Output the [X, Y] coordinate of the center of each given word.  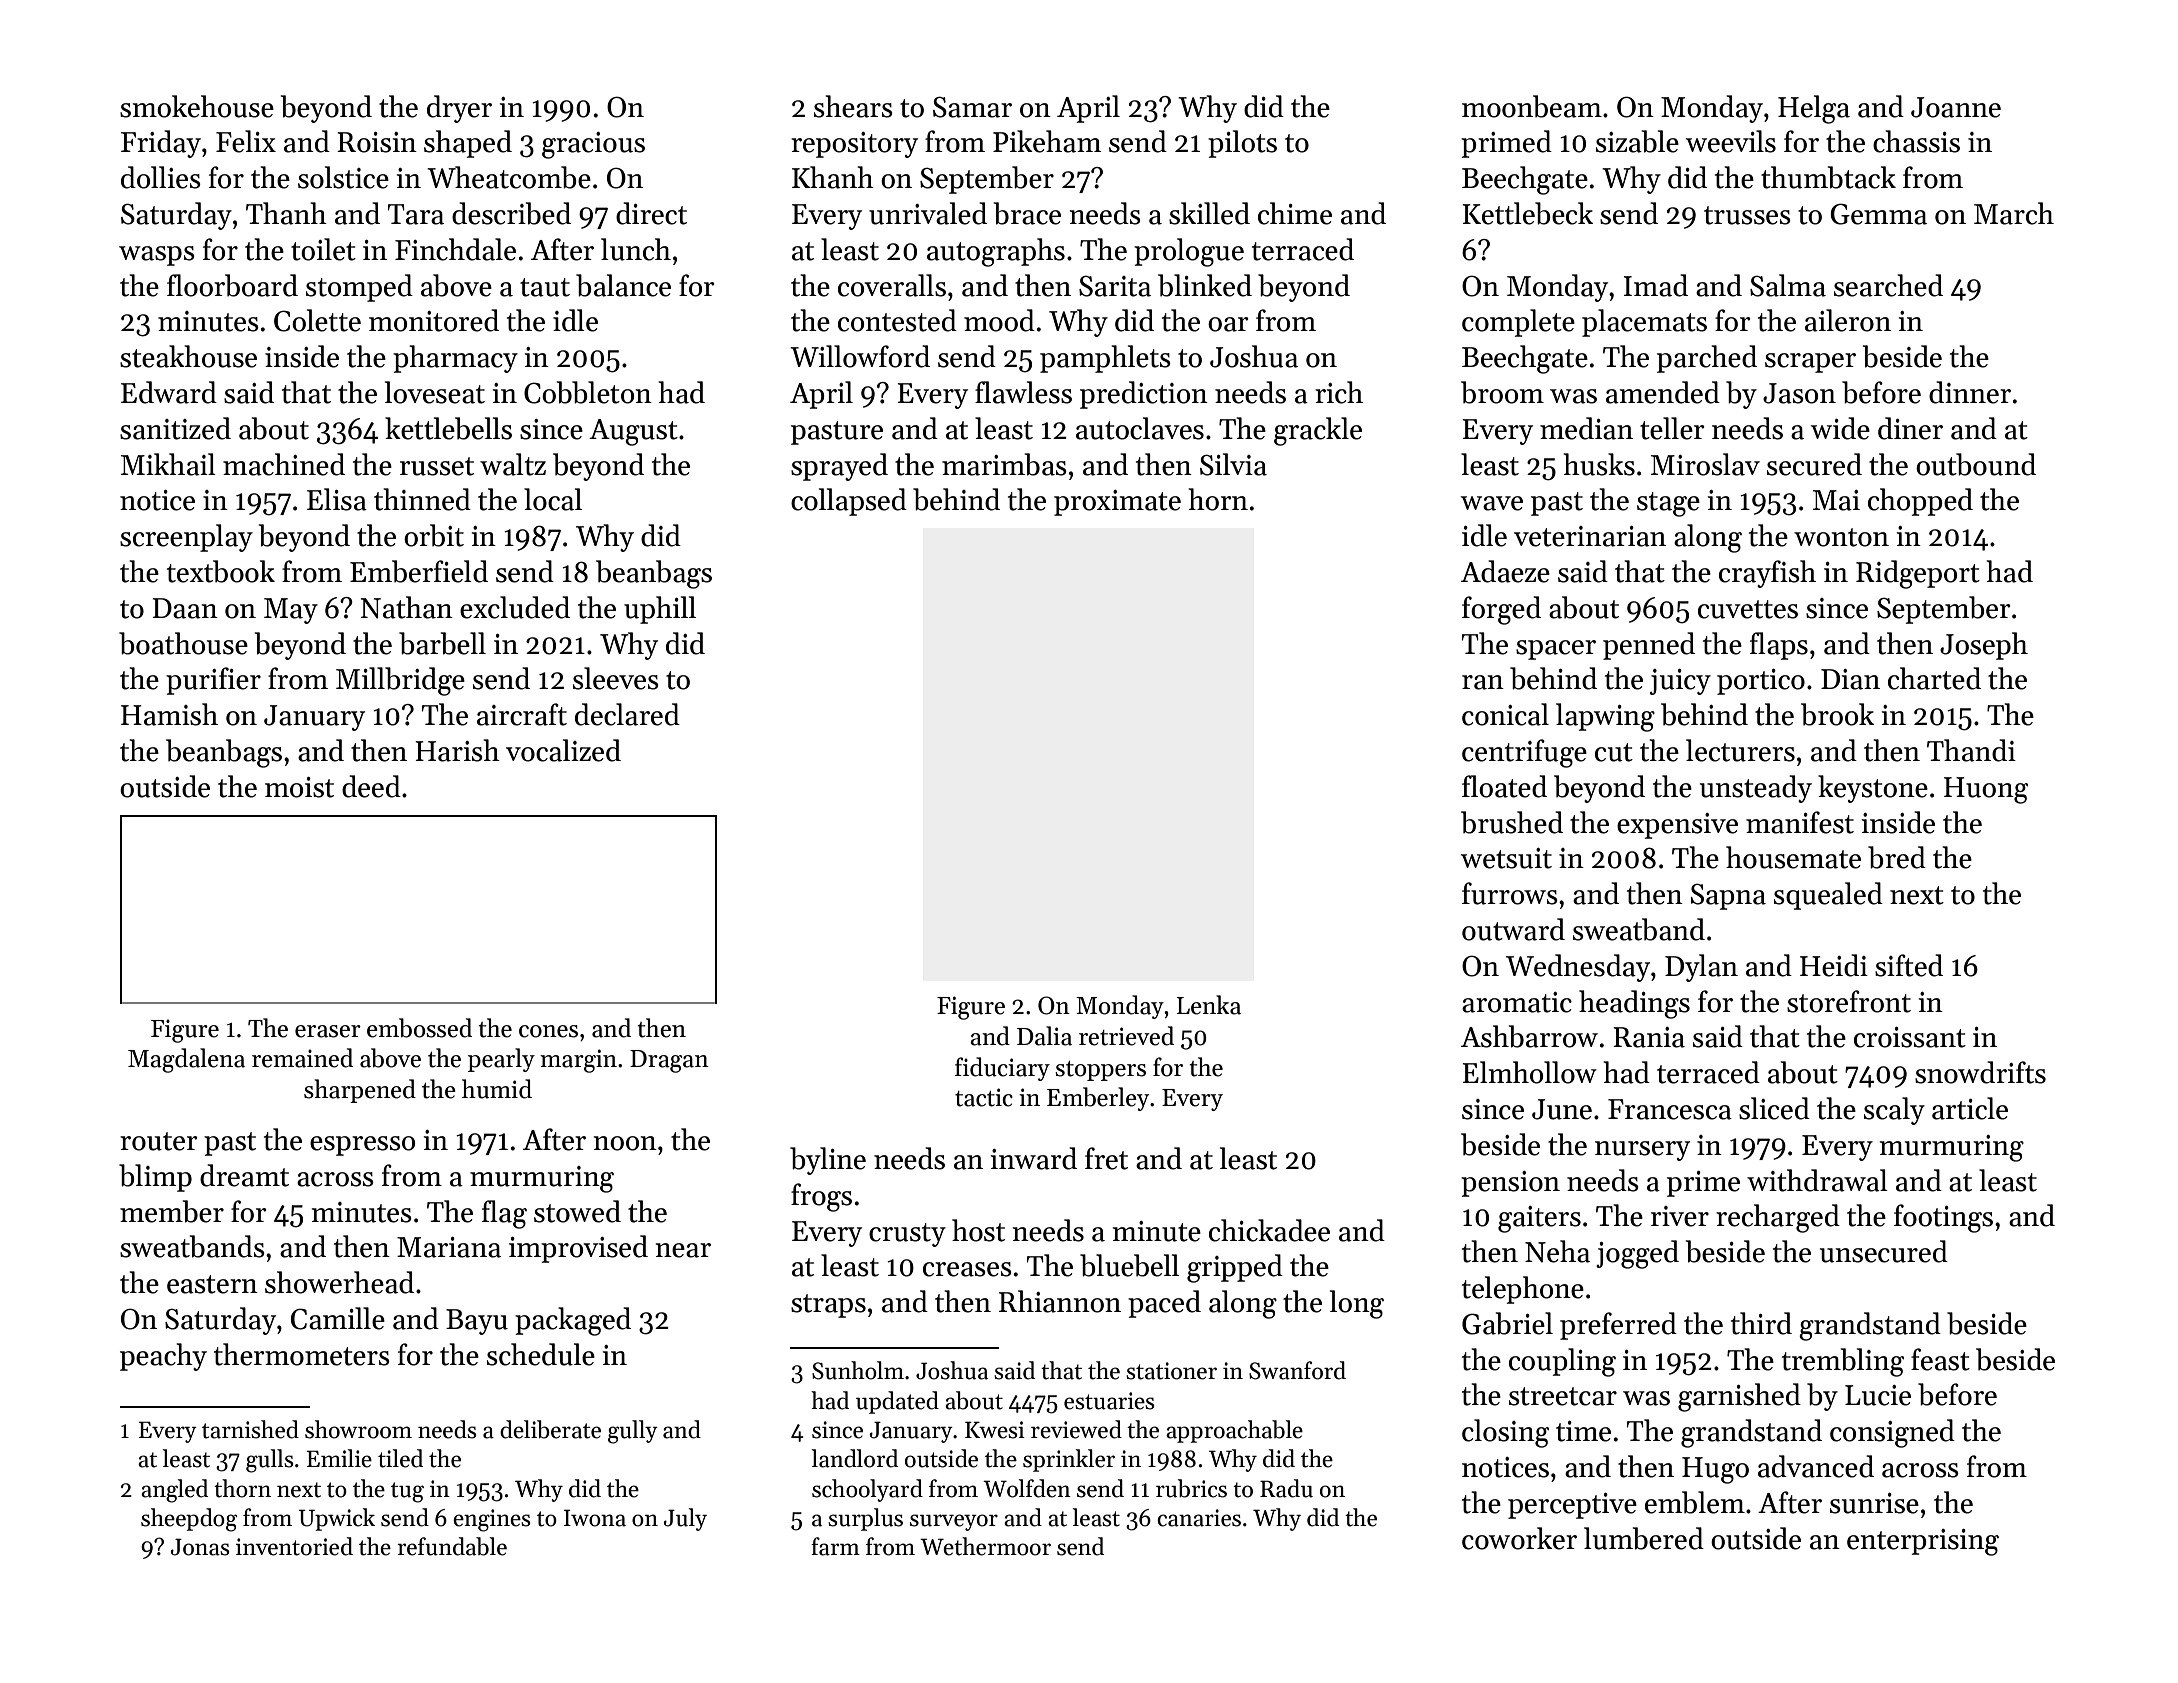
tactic [984, 1097]
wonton [1841, 537]
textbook [221, 571]
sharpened [360, 1091]
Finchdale [455, 249]
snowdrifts [1980, 1072]
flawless [1023, 392]
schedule [541, 1354]
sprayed [839, 467]
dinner [1970, 392]
